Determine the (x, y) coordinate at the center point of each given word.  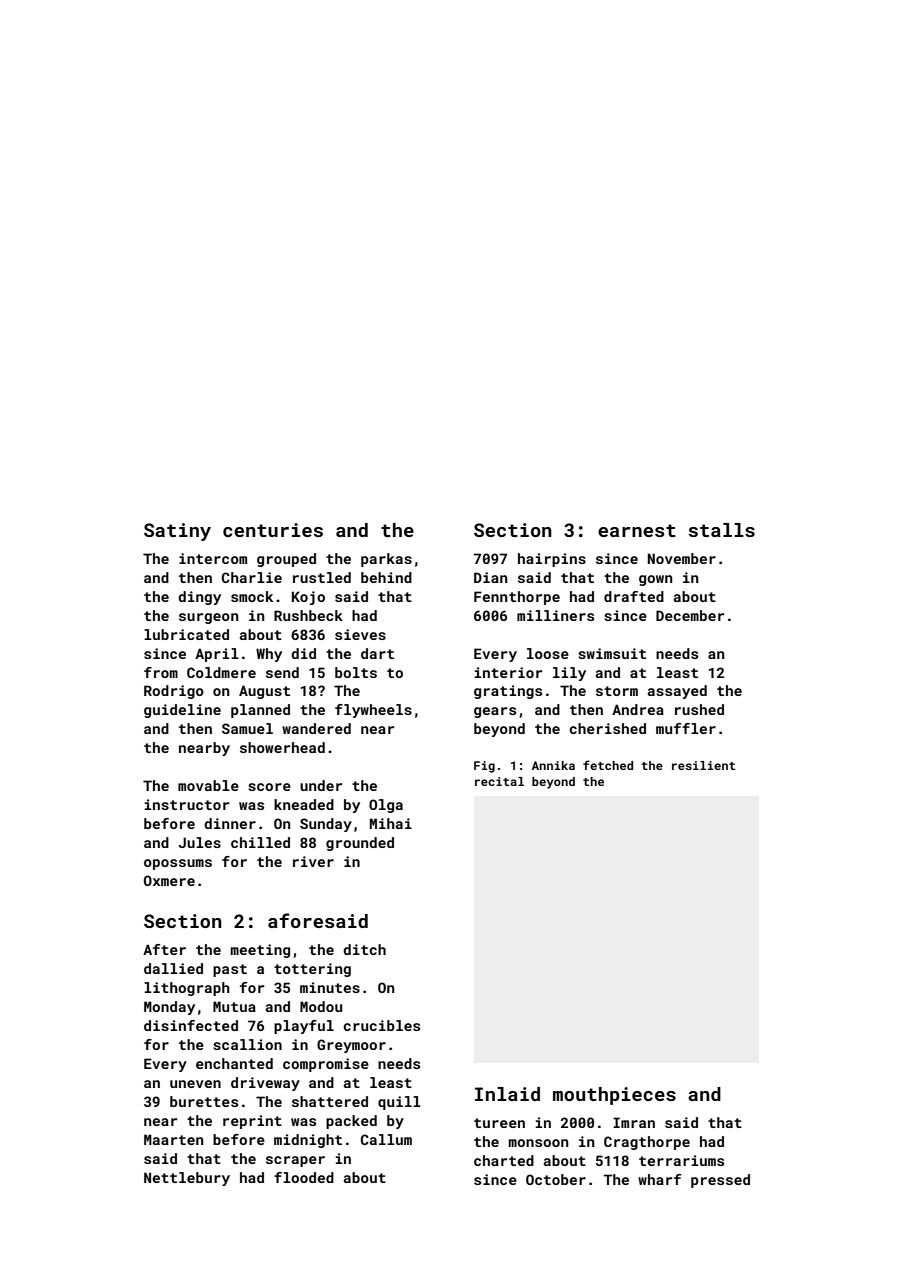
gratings (508, 692)
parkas (386, 560)
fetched (608, 765)
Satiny (177, 532)
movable (208, 785)
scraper (295, 1161)
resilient (703, 765)
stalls (722, 530)
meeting (260, 951)
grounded (360, 844)
